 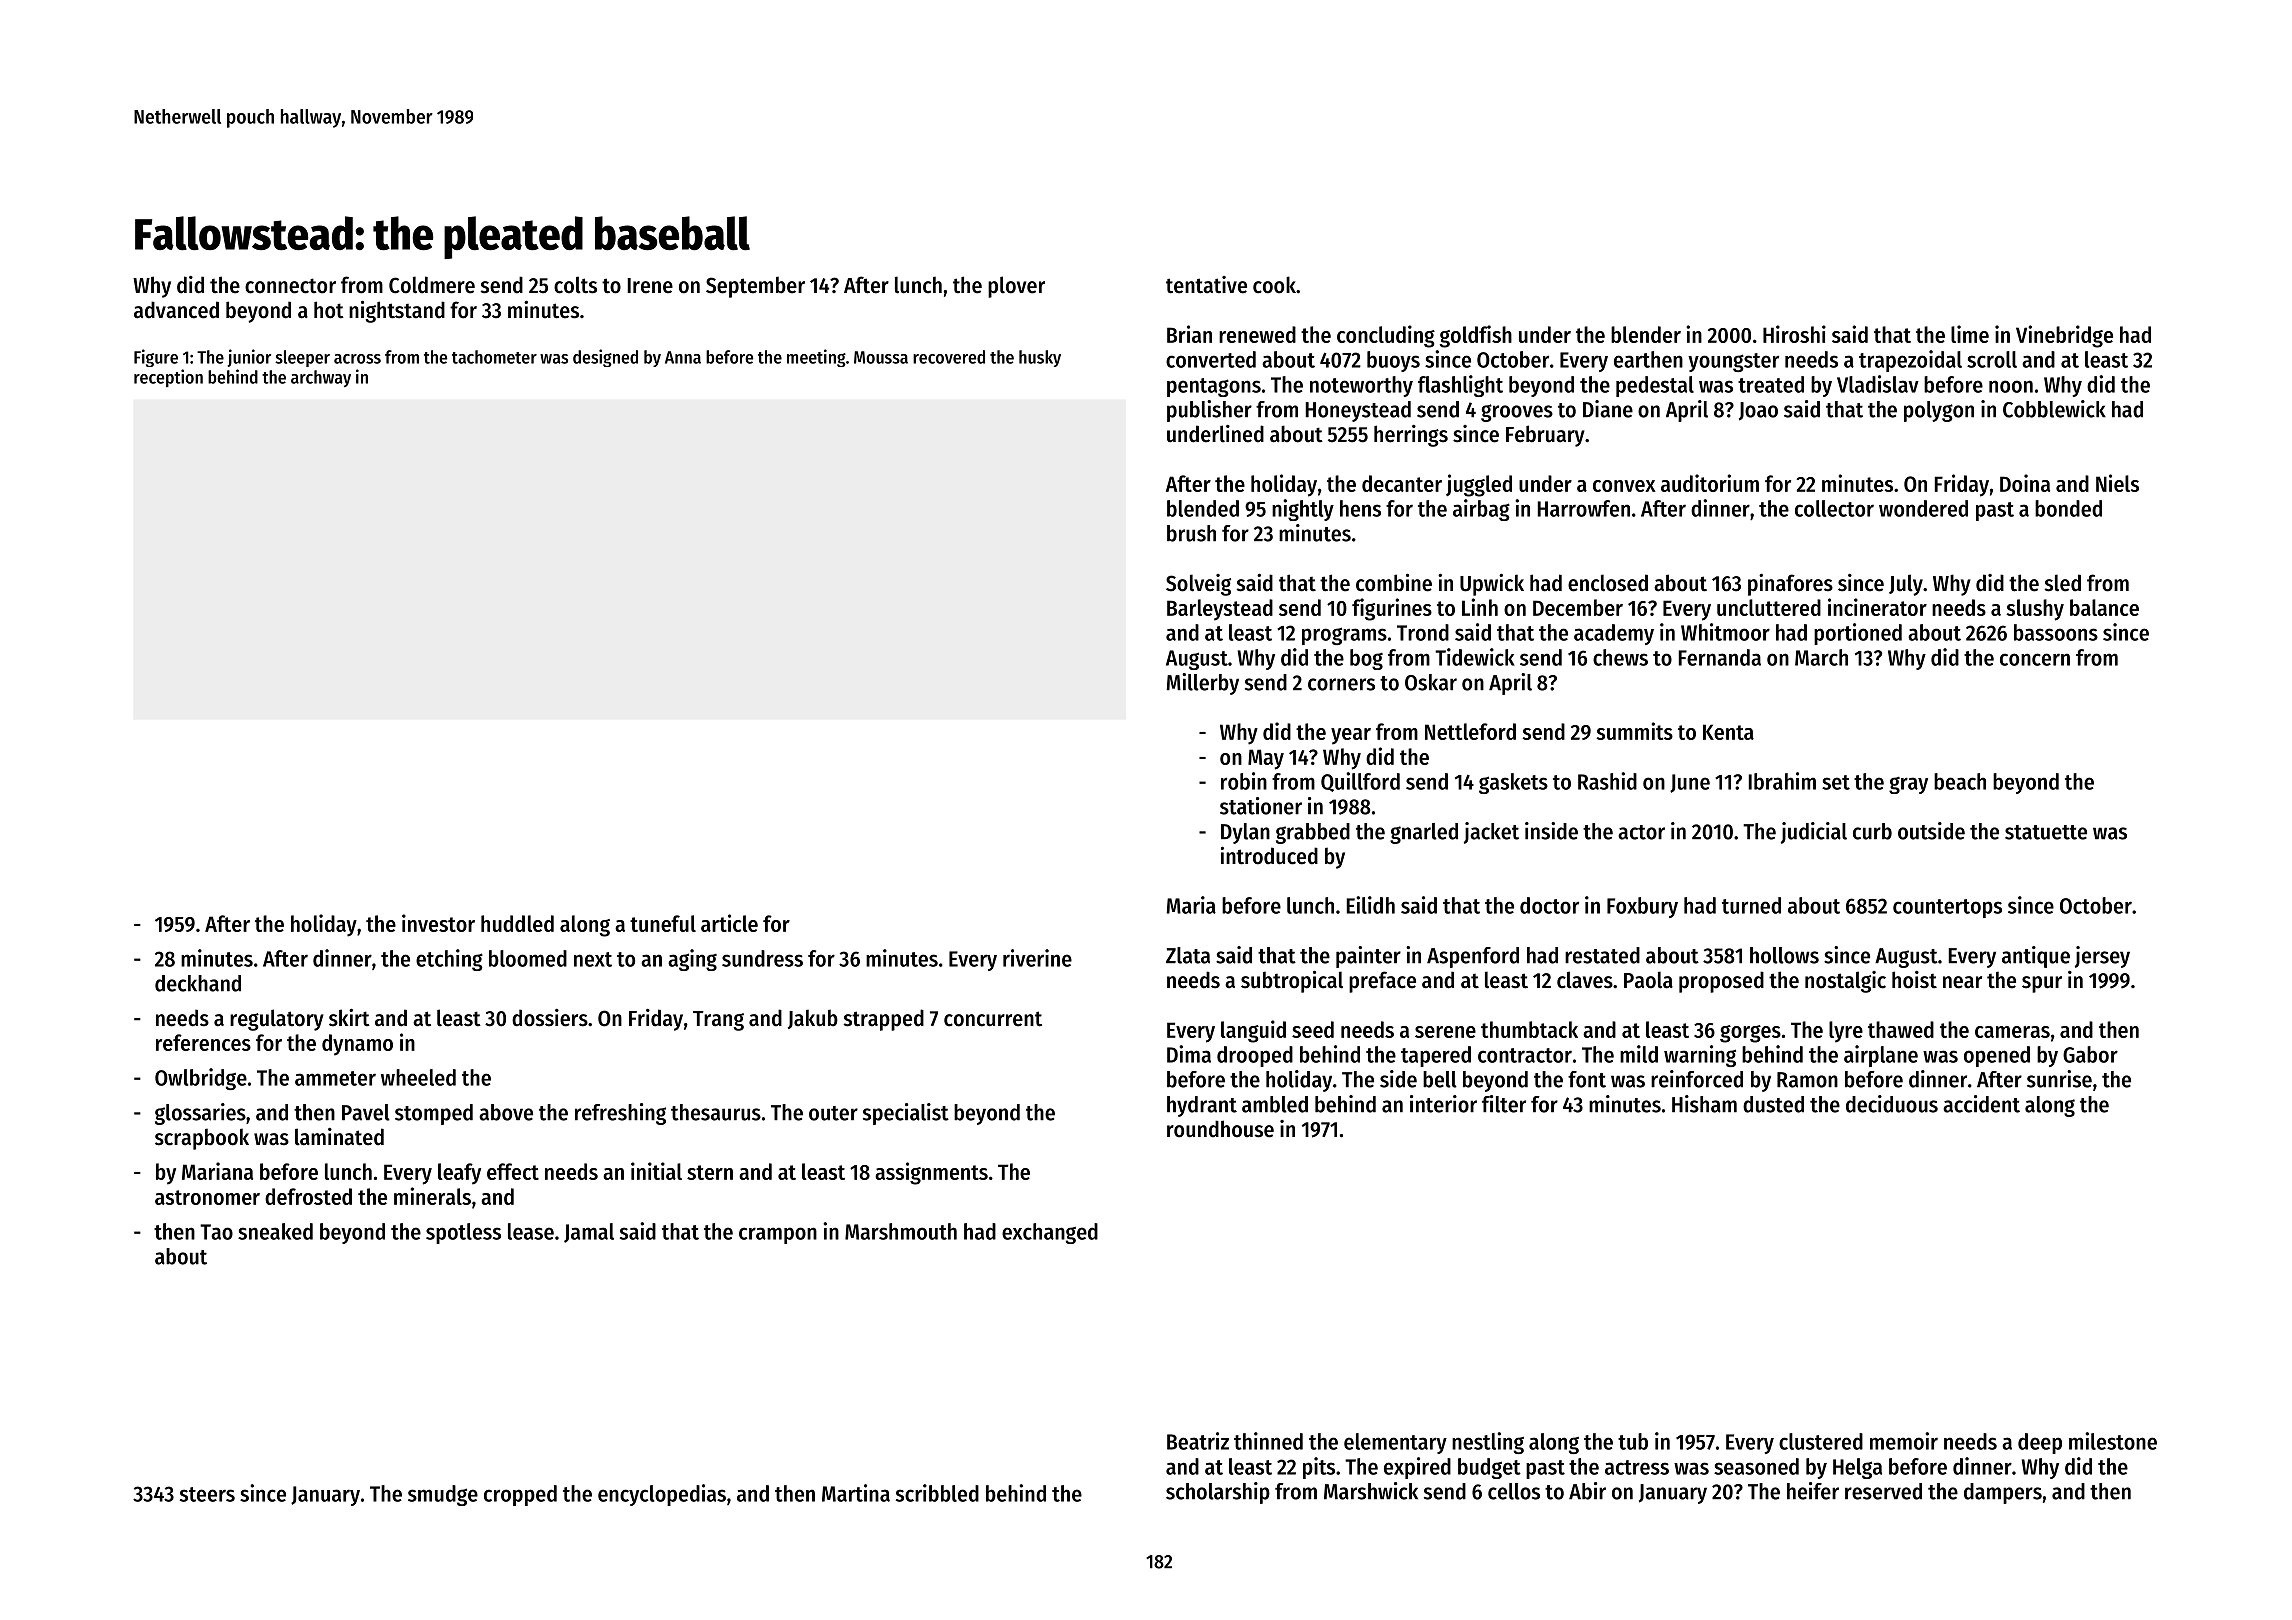 What do you see at coordinates (1269, 856) in the image?
I see `introduced` at bounding box center [1269, 856].
